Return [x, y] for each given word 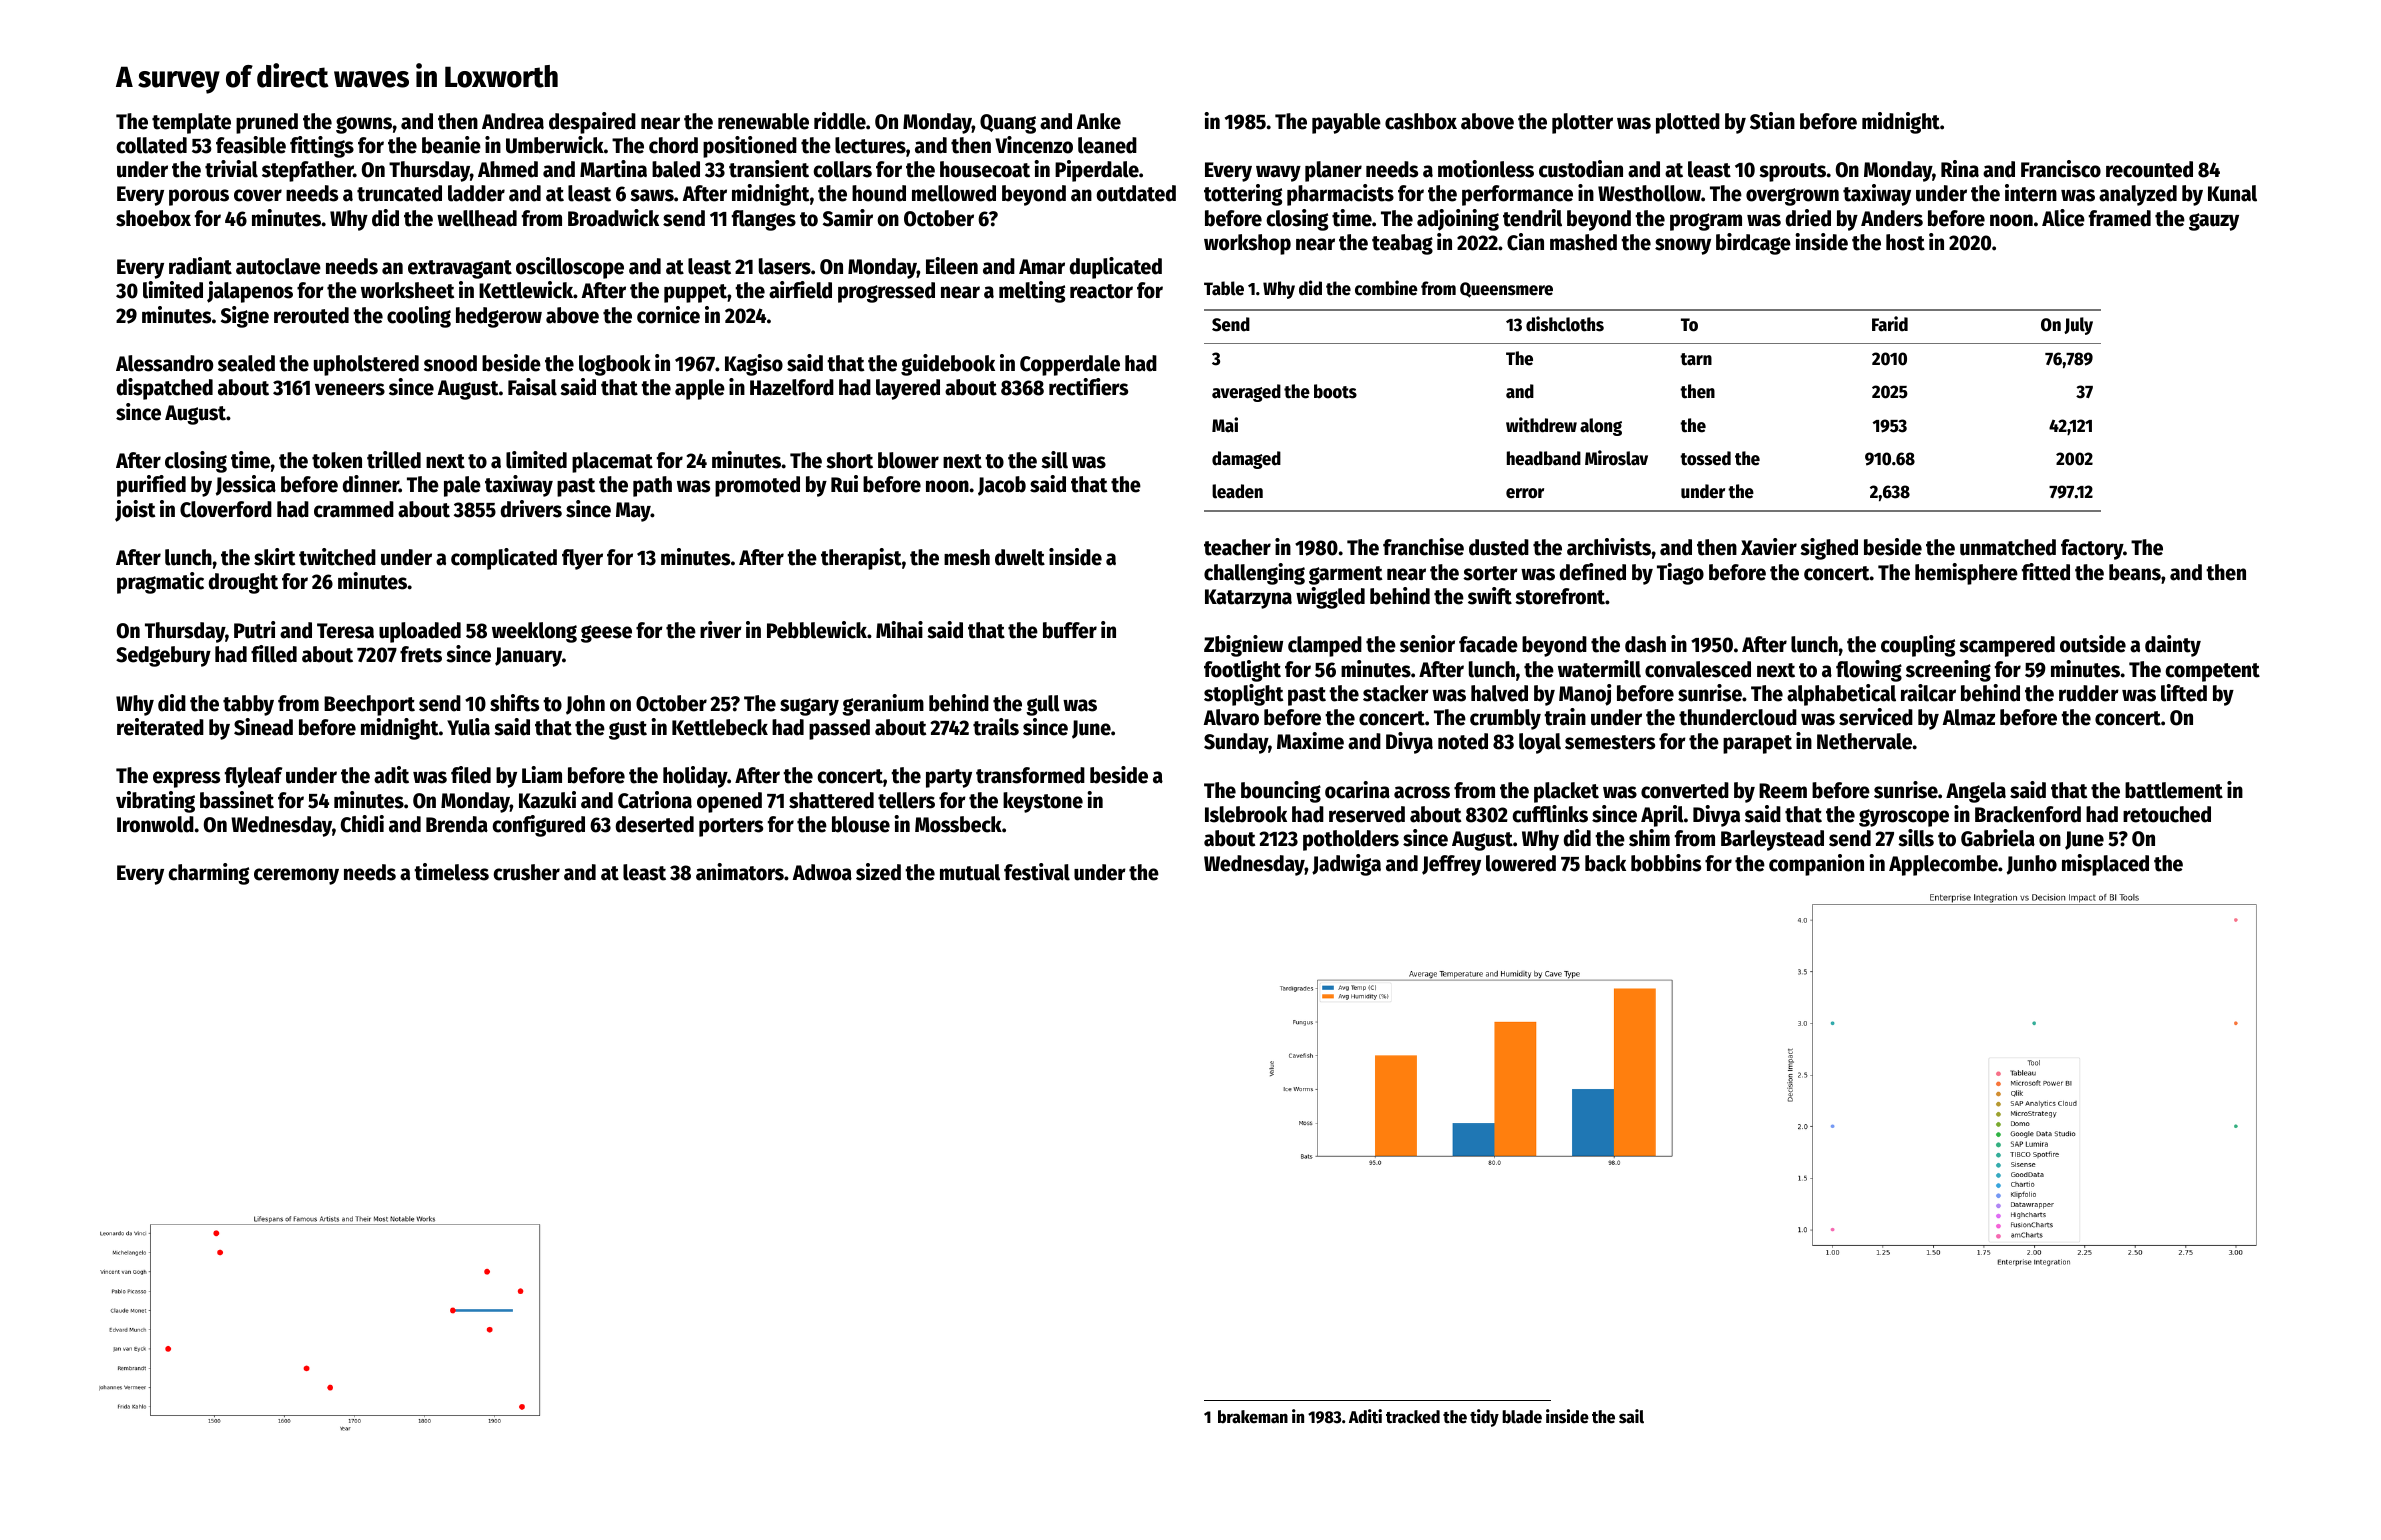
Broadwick [613, 218]
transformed [1030, 775]
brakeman [1253, 1417]
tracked [1413, 1417]
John [585, 705]
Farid [1890, 324]
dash [1645, 644]
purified [151, 486]
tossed [1705, 458]
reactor [1101, 291]
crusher [526, 872]
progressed [886, 292]
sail [1631, 1416]
